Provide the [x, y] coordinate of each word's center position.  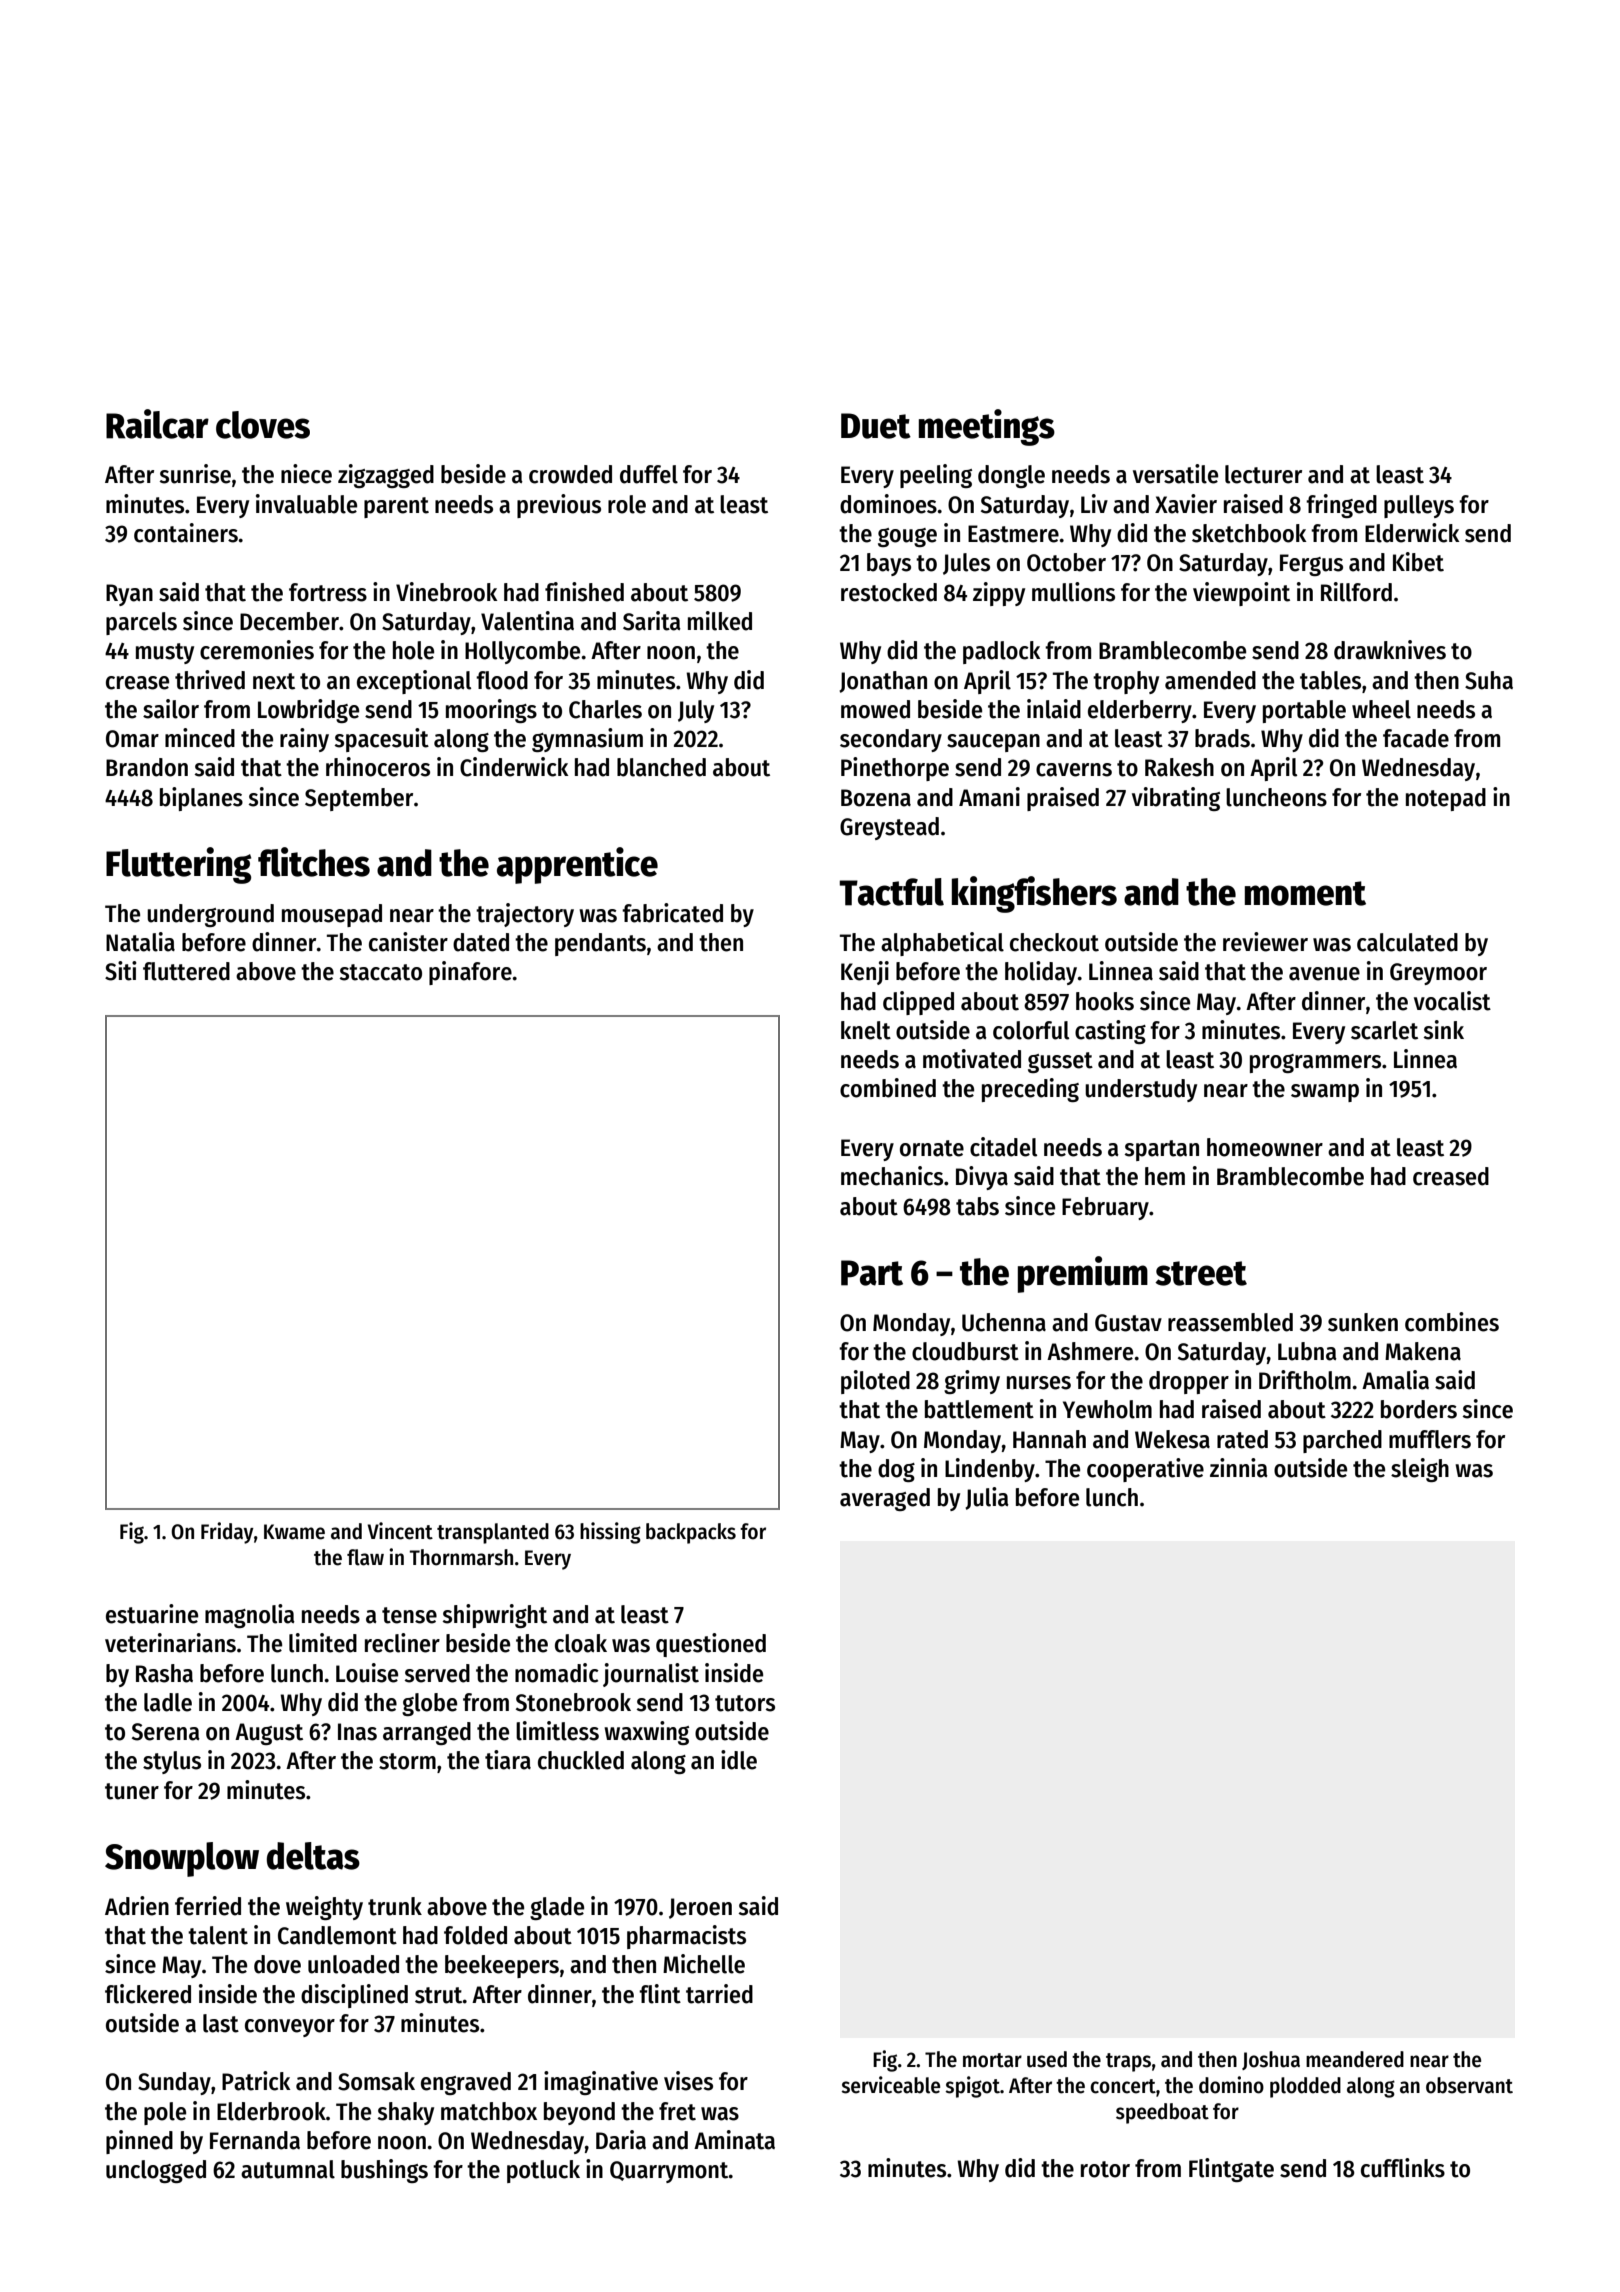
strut [439, 1995]
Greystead [889, 828]
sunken [1363, 1322]
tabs [977, 1206]
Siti [121, 971]
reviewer [1265, 942]
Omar [132, 739]
